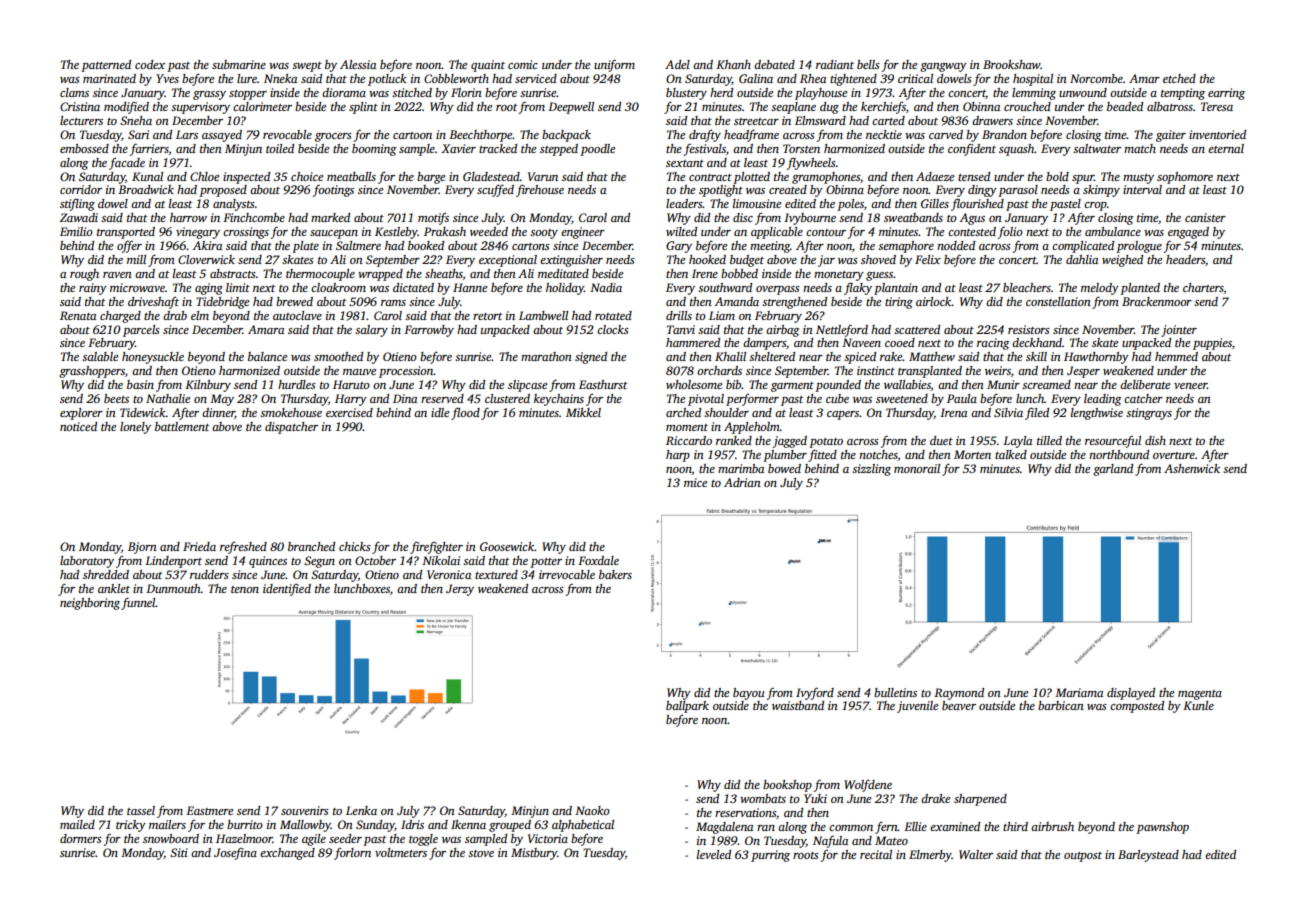 This screenshot has height=924, width=1308. I want to click on Haruto, so click(351, 384).
